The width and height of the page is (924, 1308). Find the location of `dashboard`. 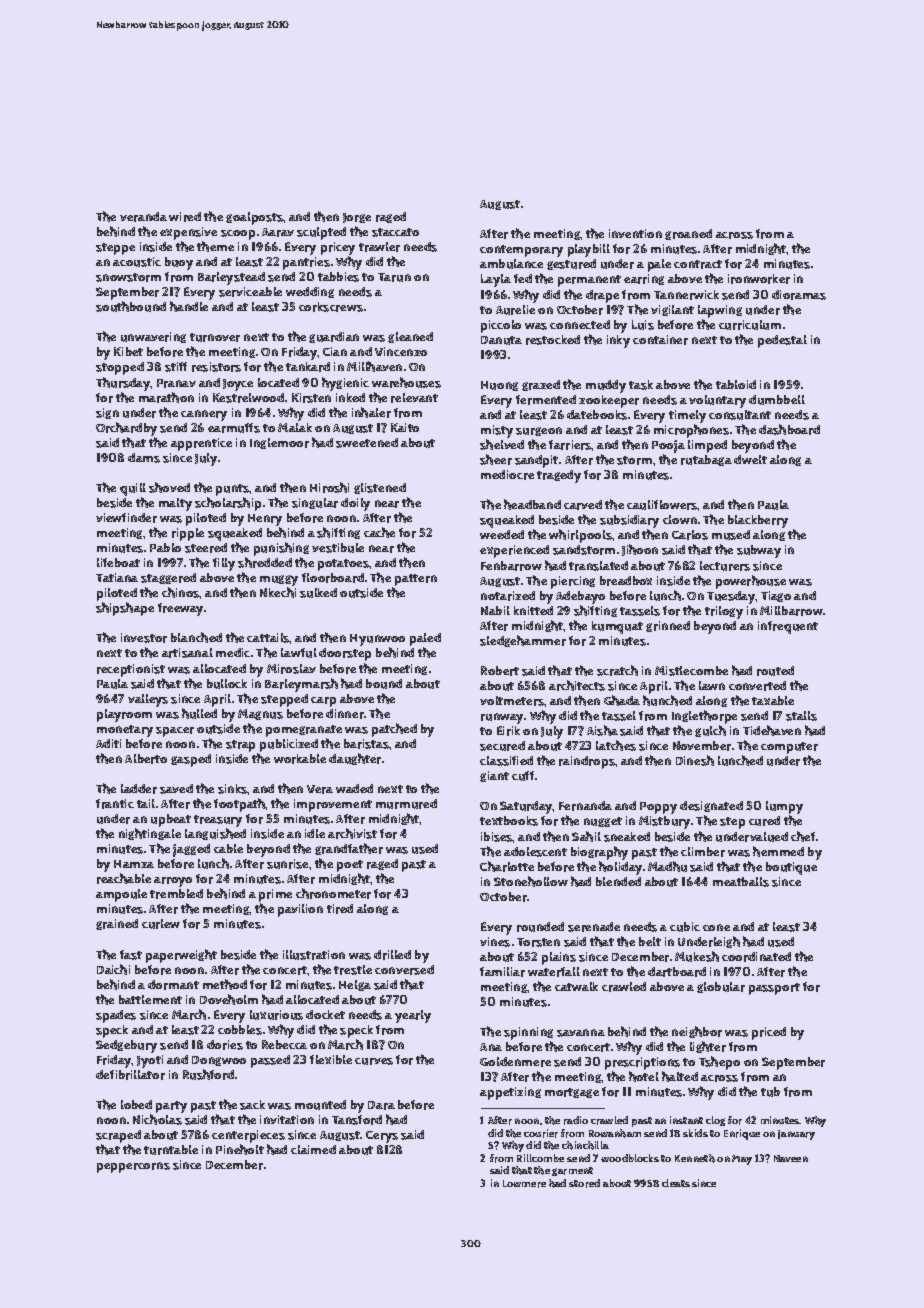

dashboard is located at coordinates (789, 429).
